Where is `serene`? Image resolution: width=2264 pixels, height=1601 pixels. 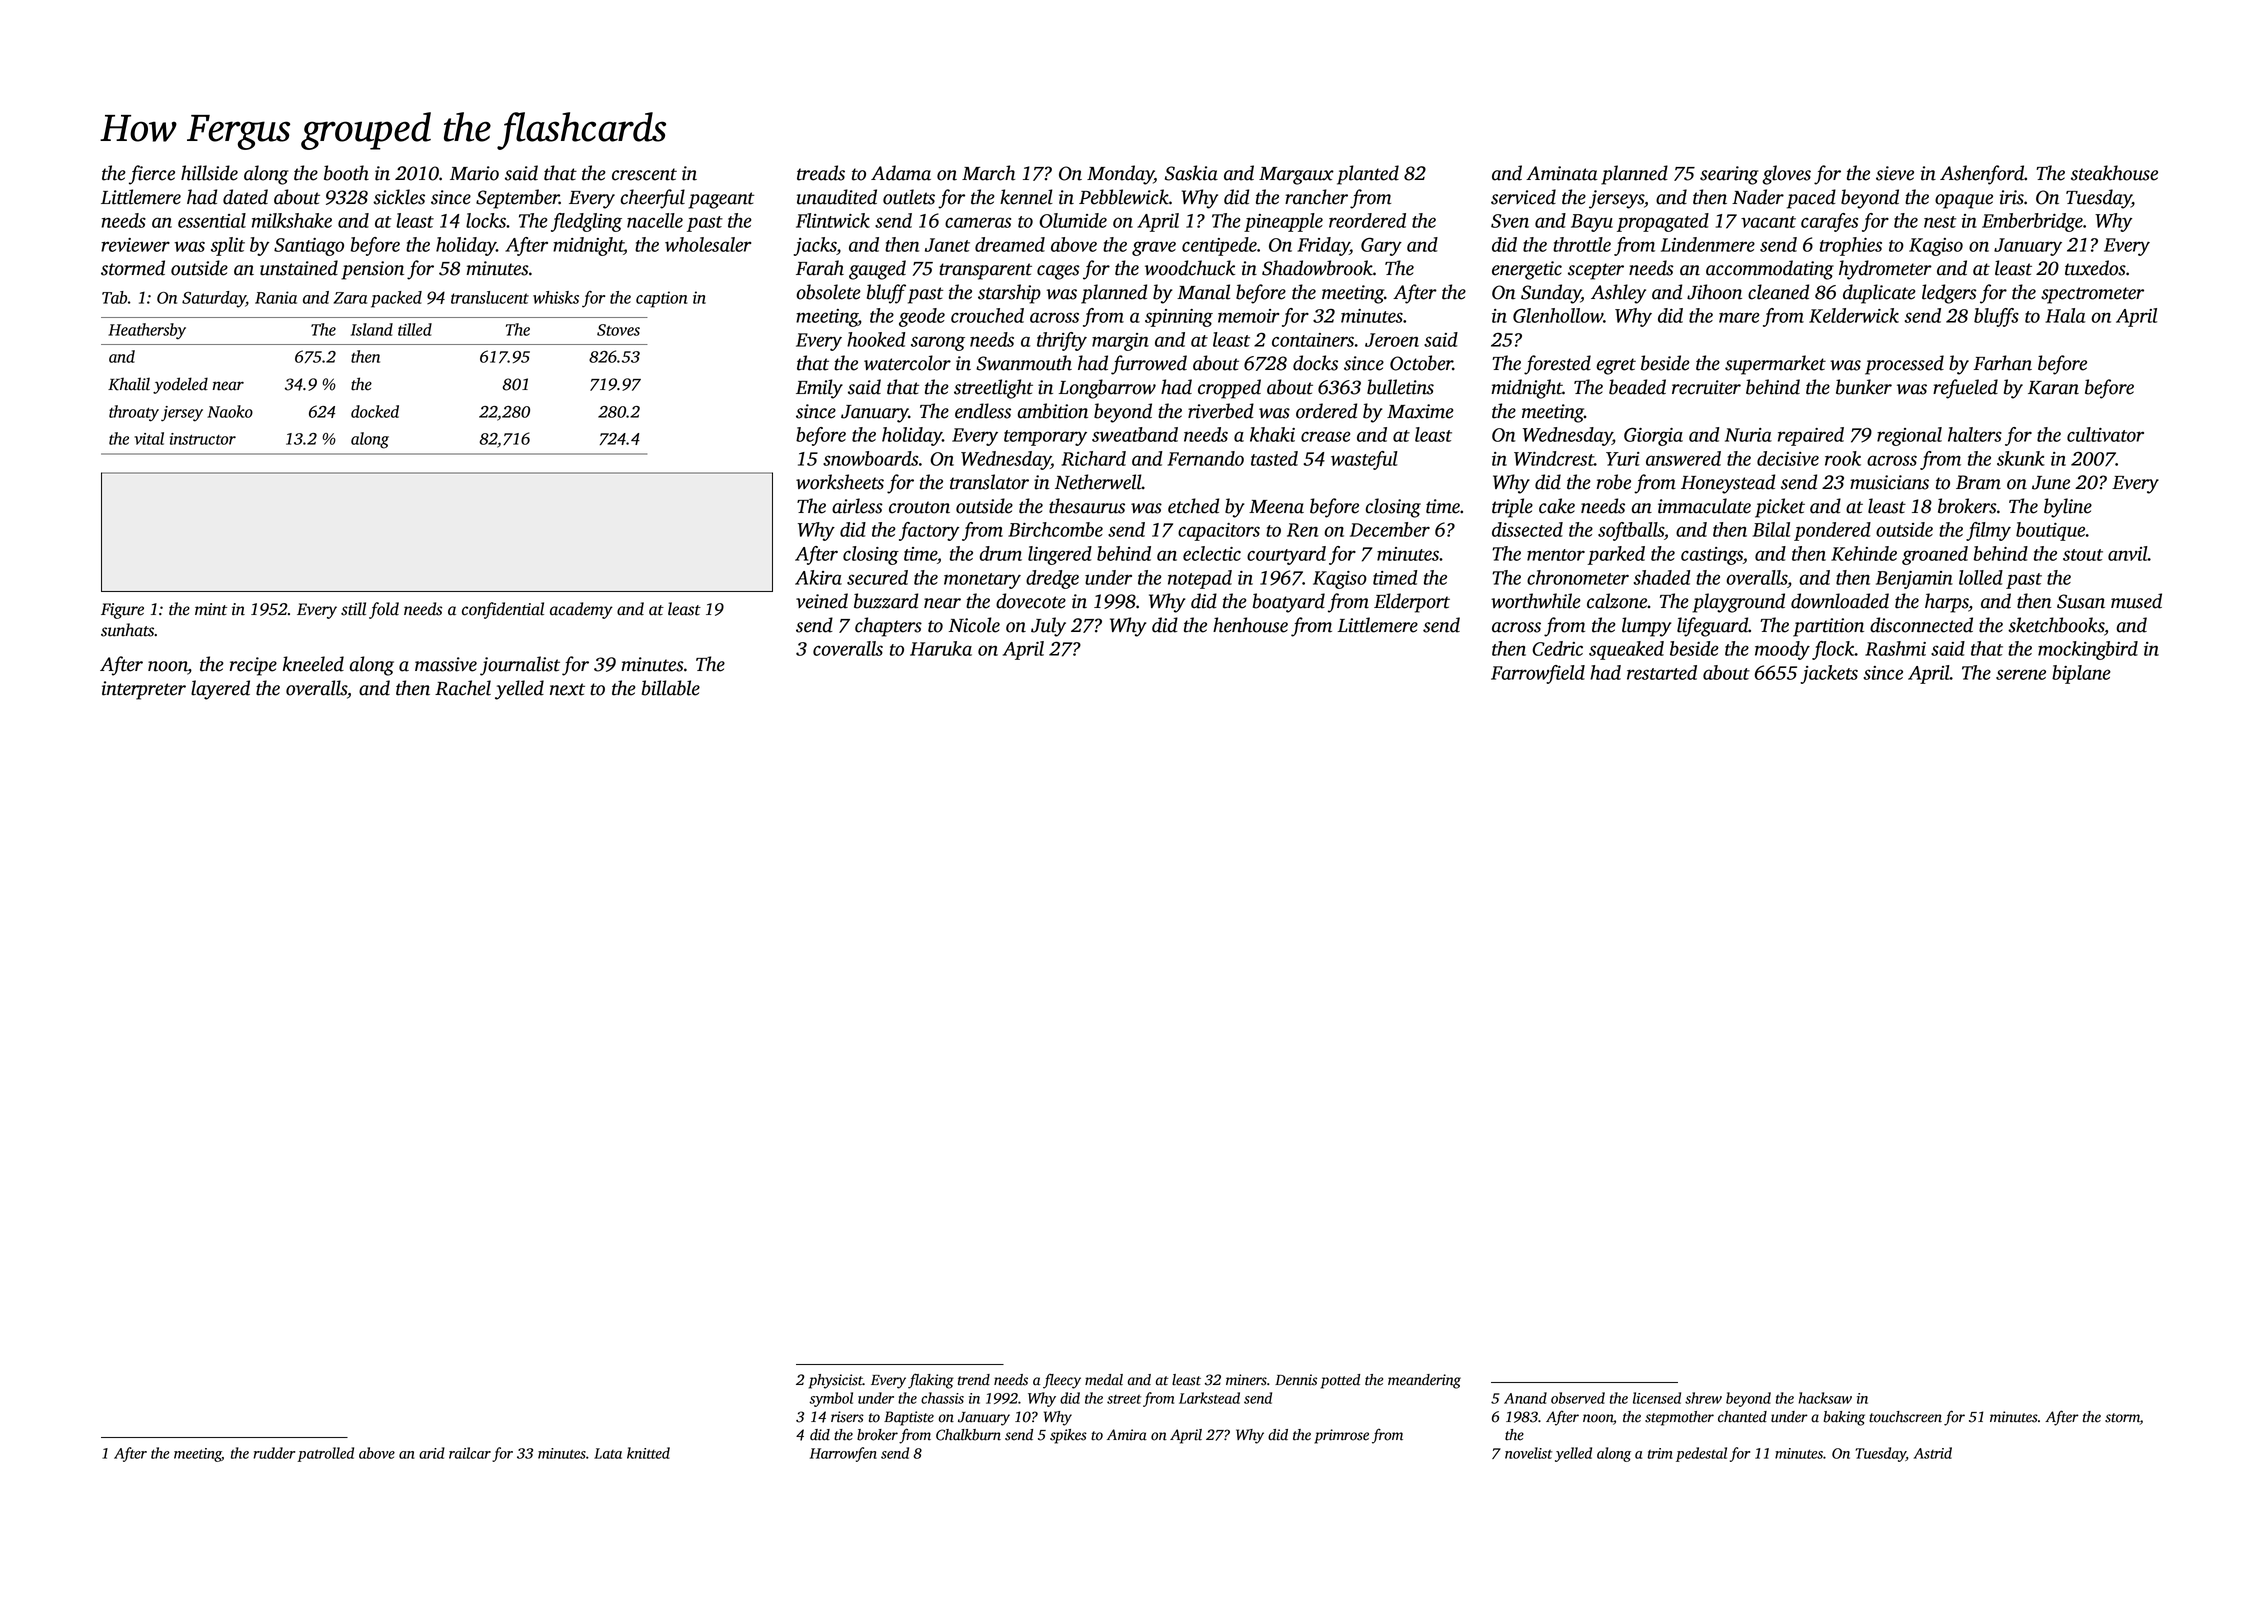
serene is located at coordinates (2021, 674).
